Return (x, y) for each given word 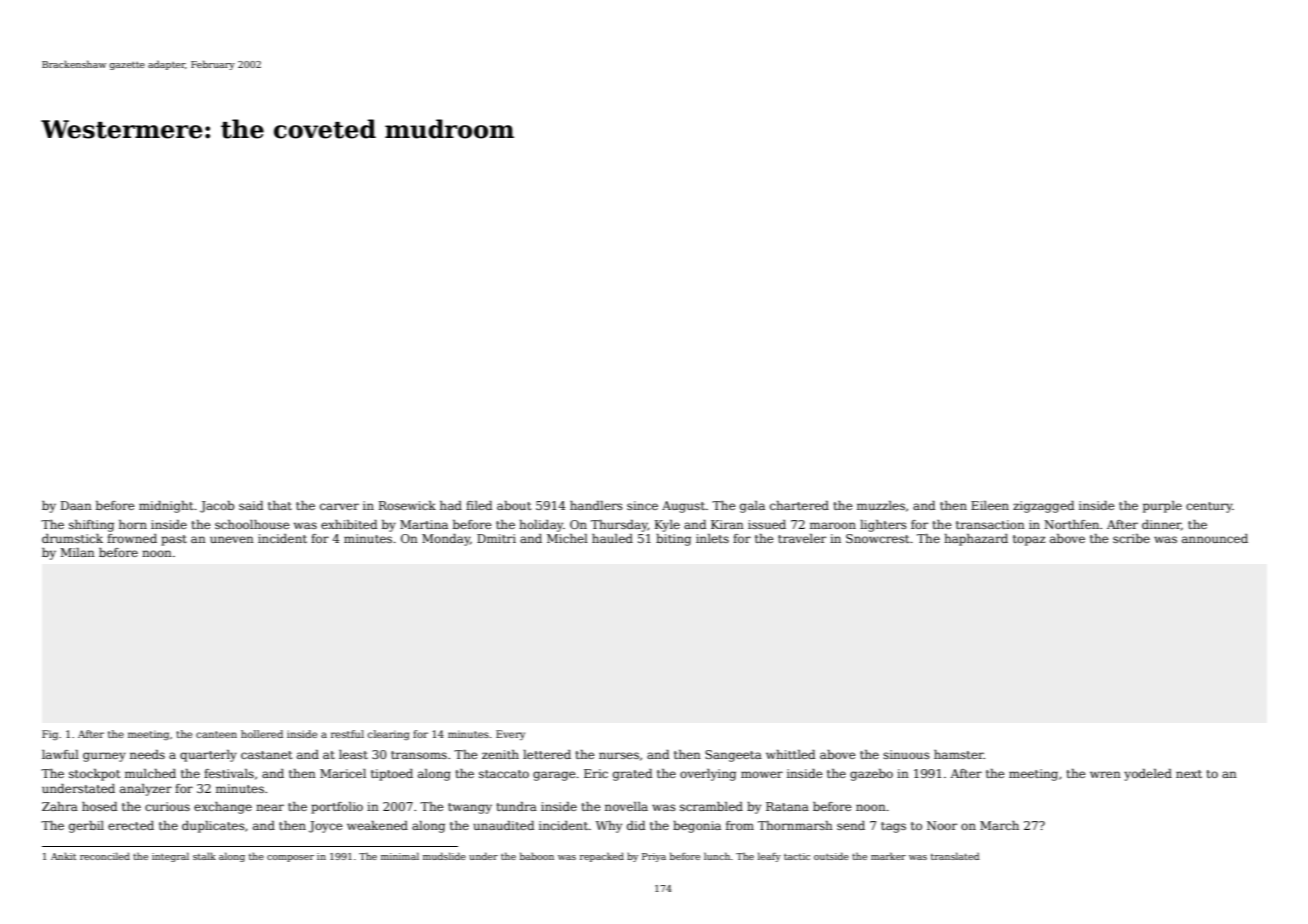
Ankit (64, 856)
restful (347, 734)
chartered (799, 505)
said (251, 505)
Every (510, 735)
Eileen (990, 505)
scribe (1131, 538)
